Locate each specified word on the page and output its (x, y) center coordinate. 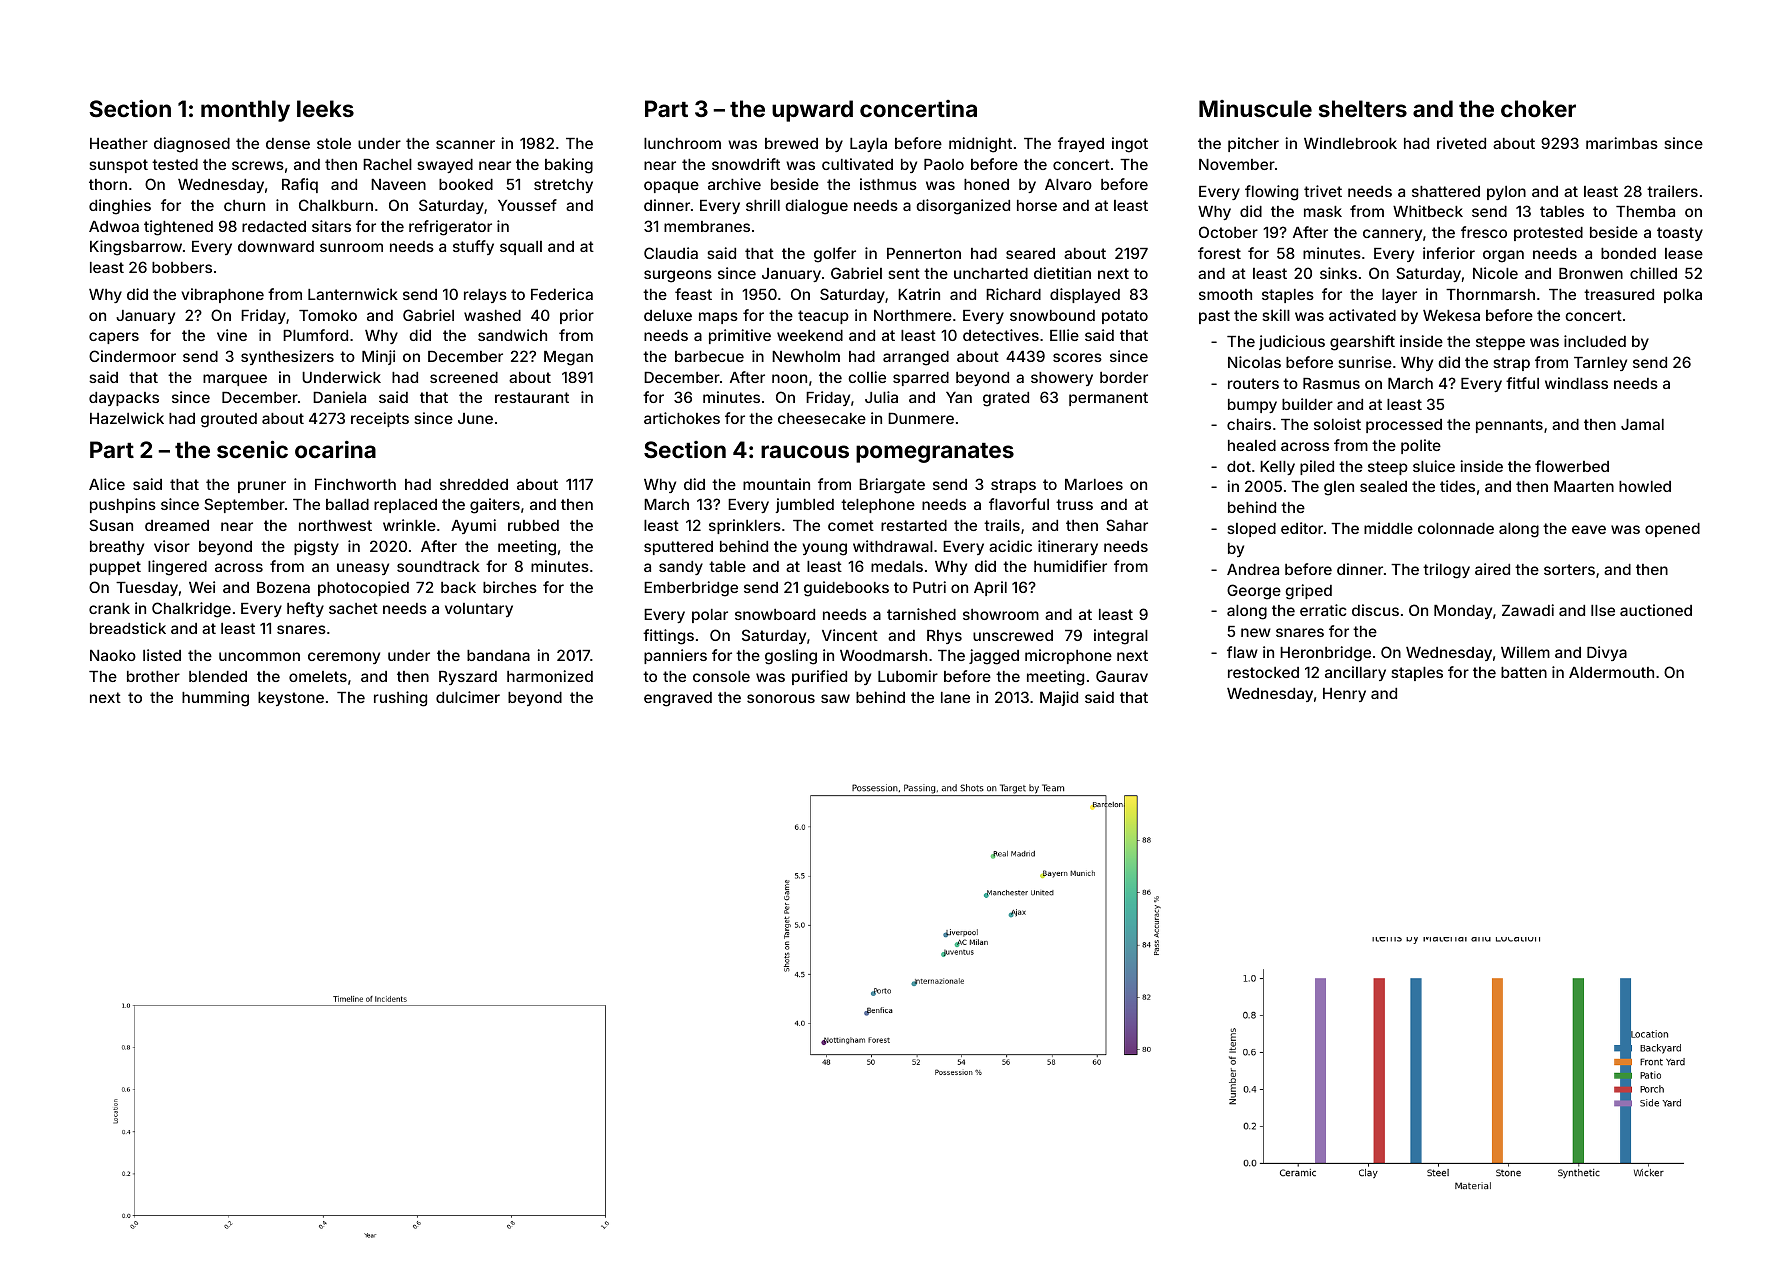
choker (1538, 108)
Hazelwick (127, 418)
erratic (1323, 610)
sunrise (1365, 362)
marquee (235, 380)
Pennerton (924, 253)
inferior (1449, 253)
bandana (498, 655)
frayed (1081, 144)
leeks (325, 108)
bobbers (182, 267)
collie (867, 377)
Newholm (806, 356)
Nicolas (1254, 362)
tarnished (921, 614)
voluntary (479, 610)
